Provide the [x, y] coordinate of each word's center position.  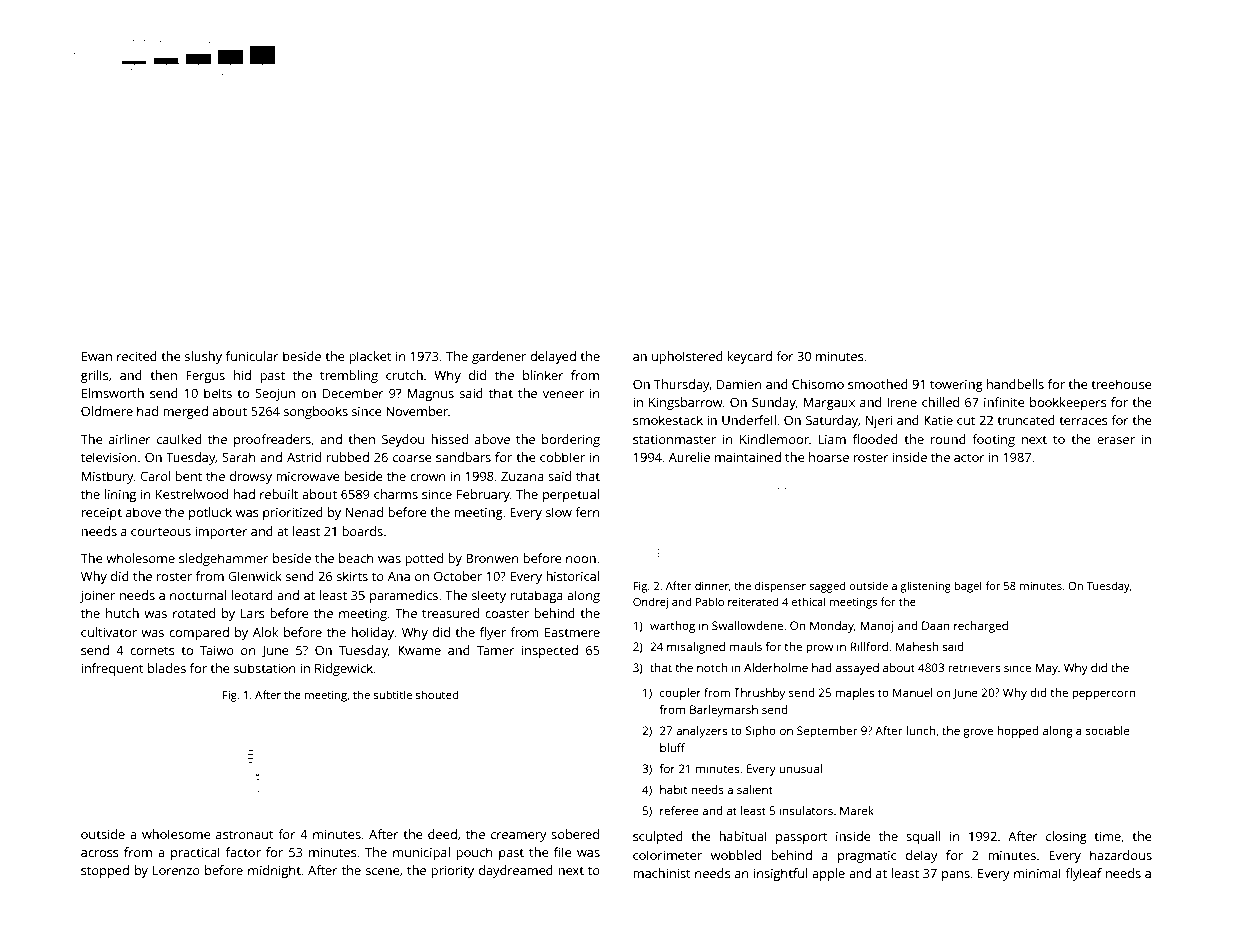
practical [195, 853]
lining [120, 495]
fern [587, 512]
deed [442, 834]
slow [559, 512]
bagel [968, 587]
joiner [97, 596]
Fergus [205, 376]
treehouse [1121, 384]
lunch [920, 730]
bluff [672, 747]
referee [679, 810]
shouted [437, 694]
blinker [543, 375]
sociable [1108, 730]
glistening [925, 587]
